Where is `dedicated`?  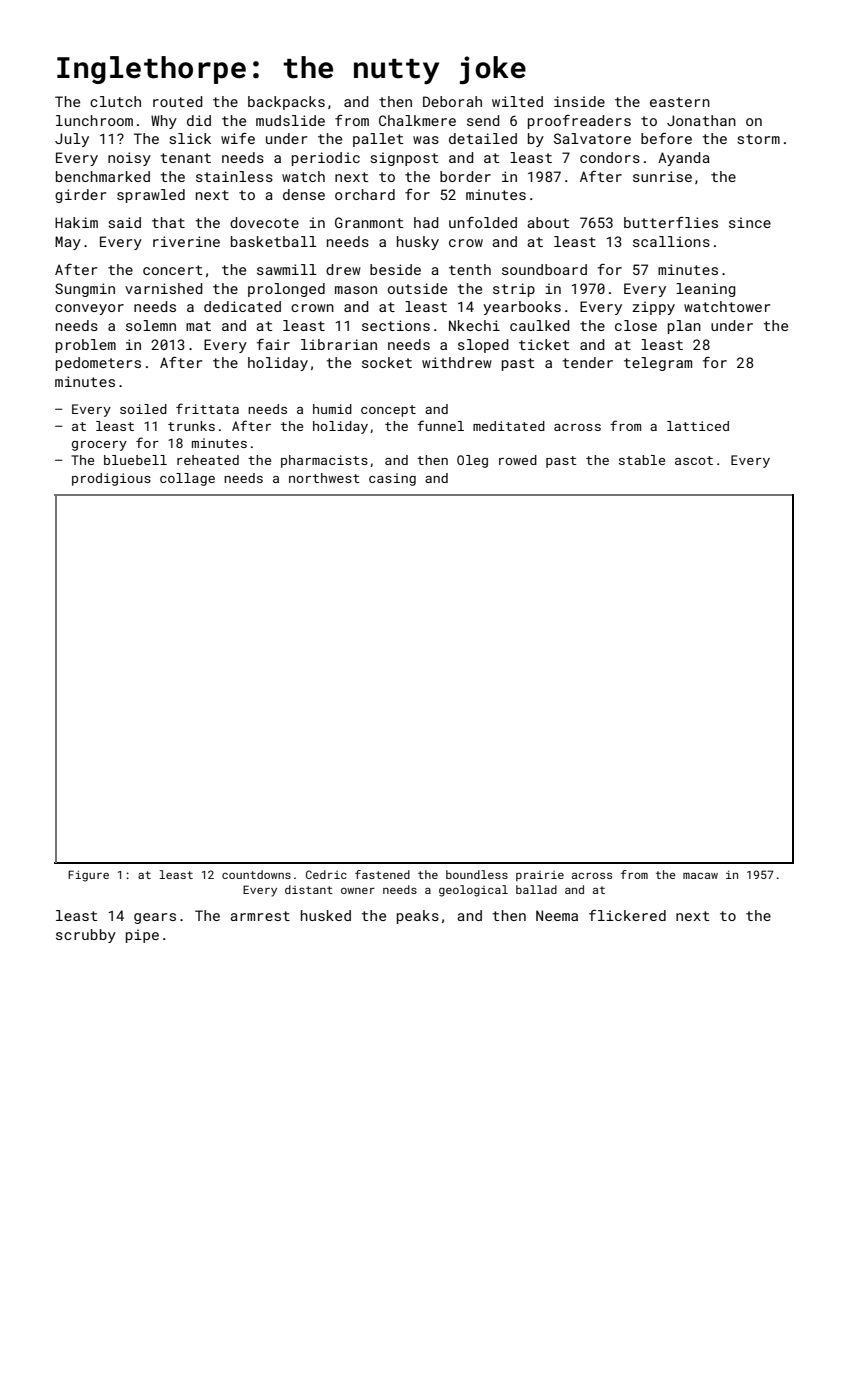 dedicated is located at coordinates (242, 306).
